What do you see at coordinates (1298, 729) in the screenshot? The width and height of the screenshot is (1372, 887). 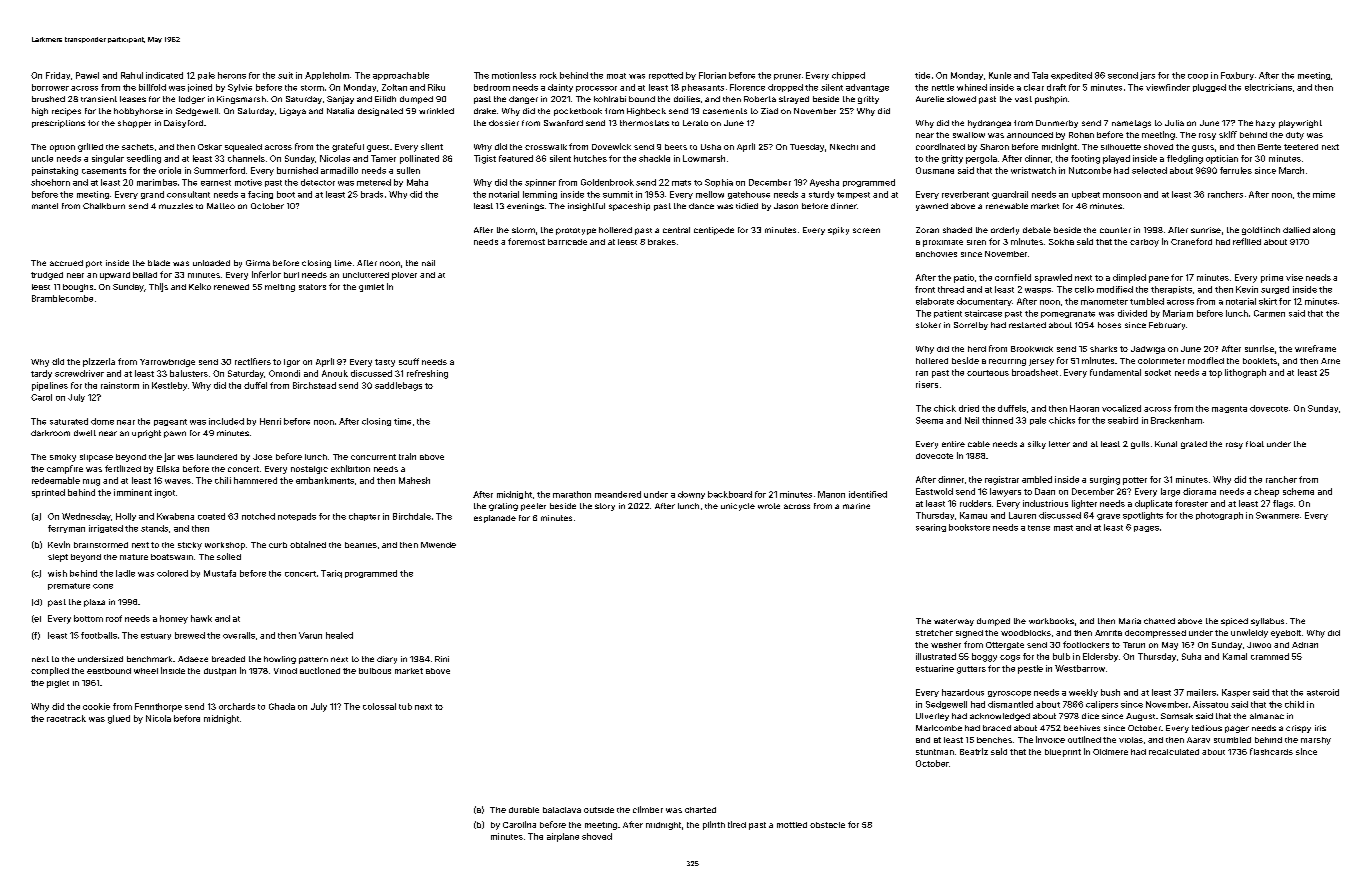 I see `crispy` at bounding box center [1298, 729].
